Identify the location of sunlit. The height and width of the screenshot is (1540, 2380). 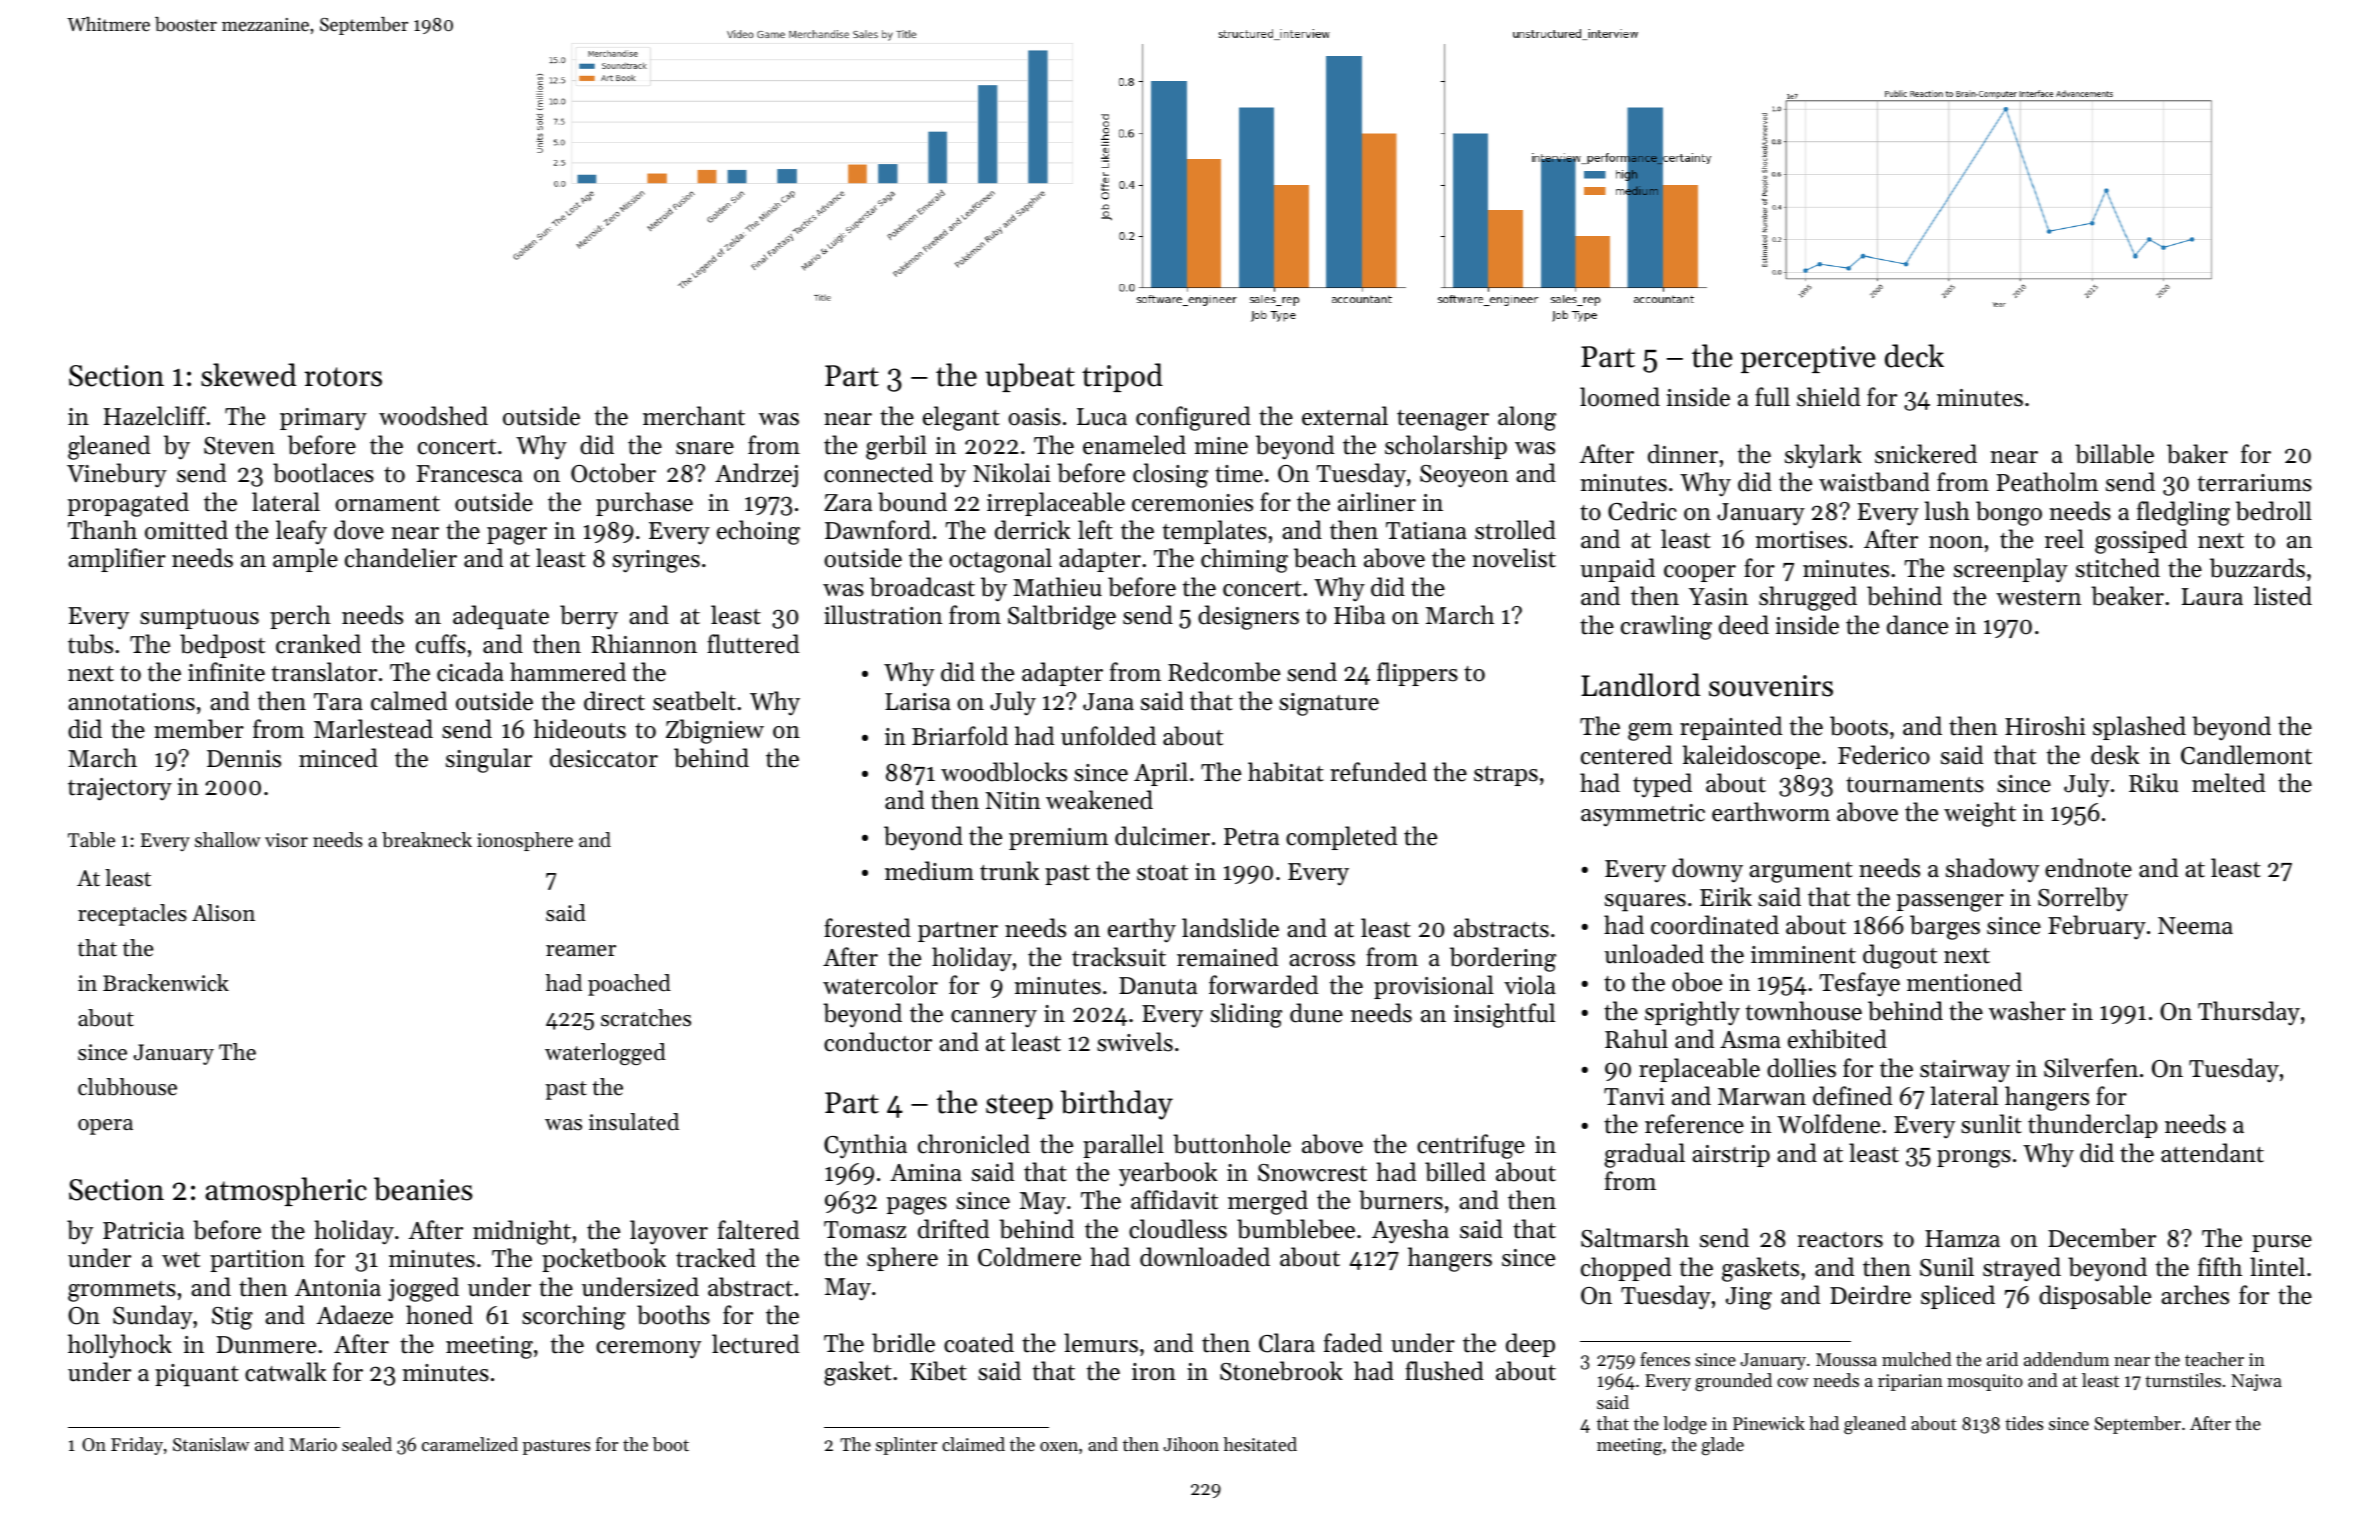
(1991, 1124).
